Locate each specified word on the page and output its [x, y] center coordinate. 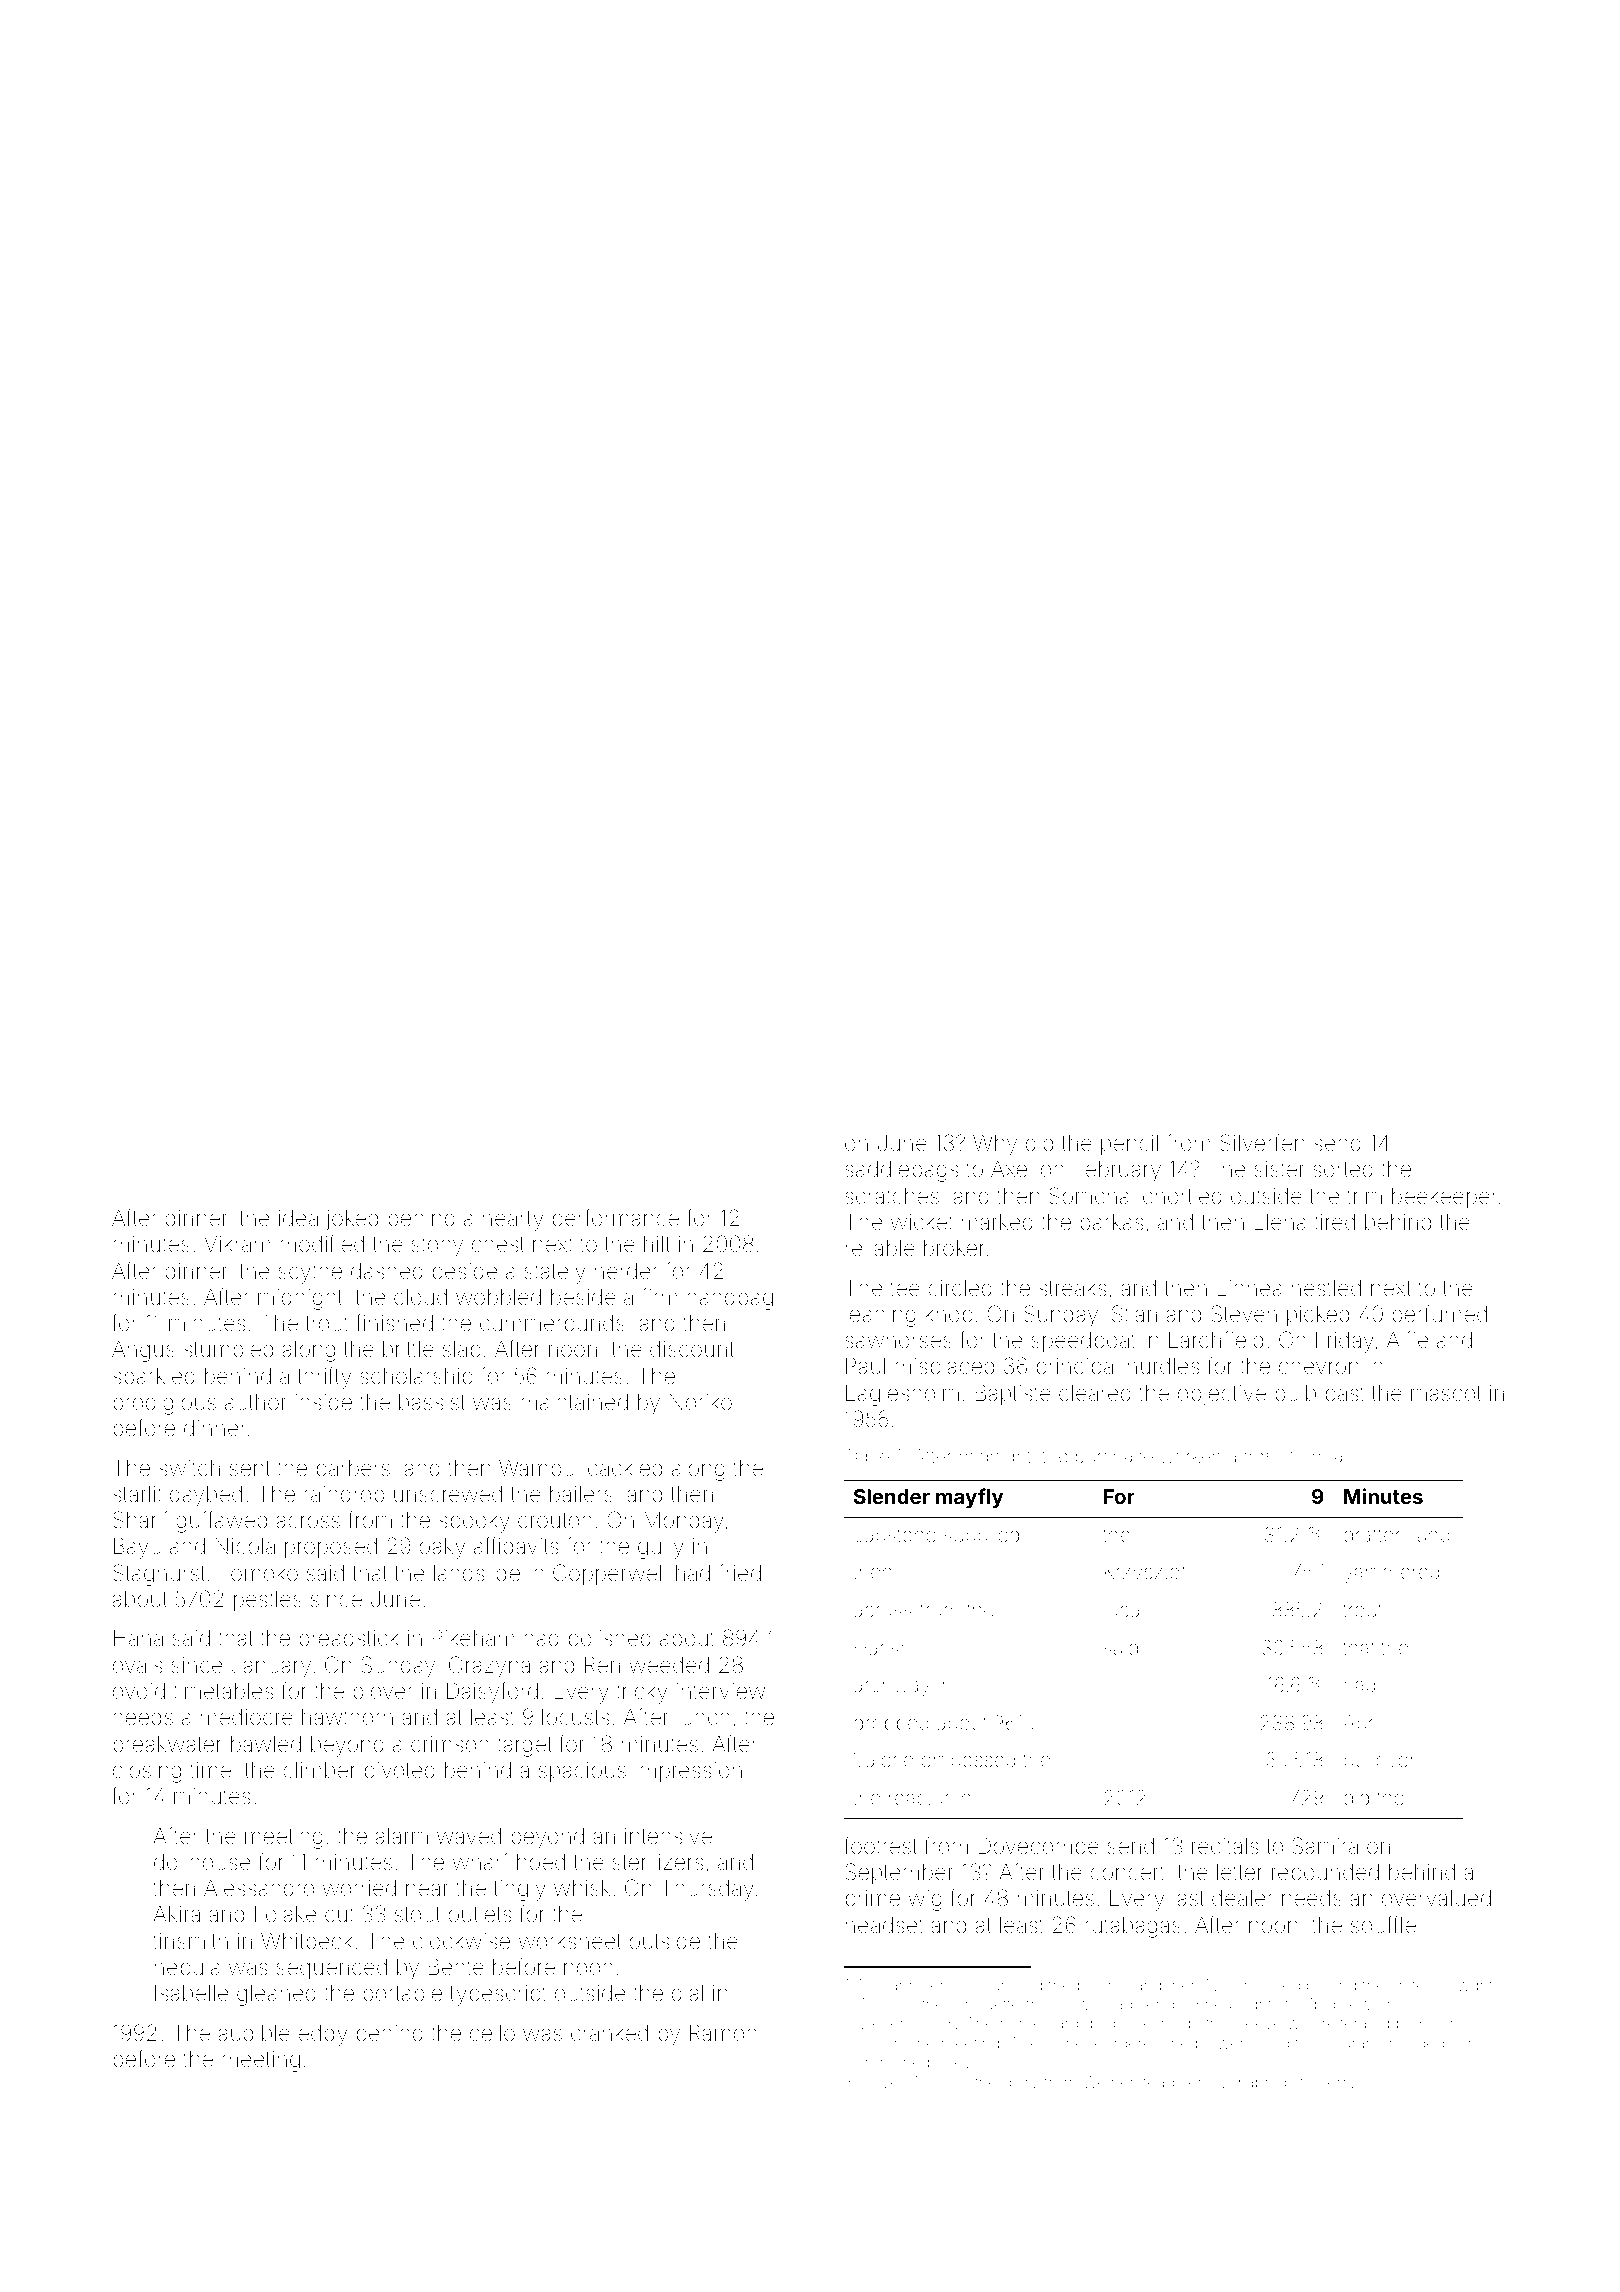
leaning [881, 1316]
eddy [322, 2035]
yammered [1391, 1573]
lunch [703, 1717]
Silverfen [1262, 1143]
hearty [513, 1220]
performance [616, 1219]
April [1362, 1724]
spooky [474, 1522]
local [1123, 1610]
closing [147, 1772]
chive [879, 2082]
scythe [310, 1273]
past [1345, 1395]
